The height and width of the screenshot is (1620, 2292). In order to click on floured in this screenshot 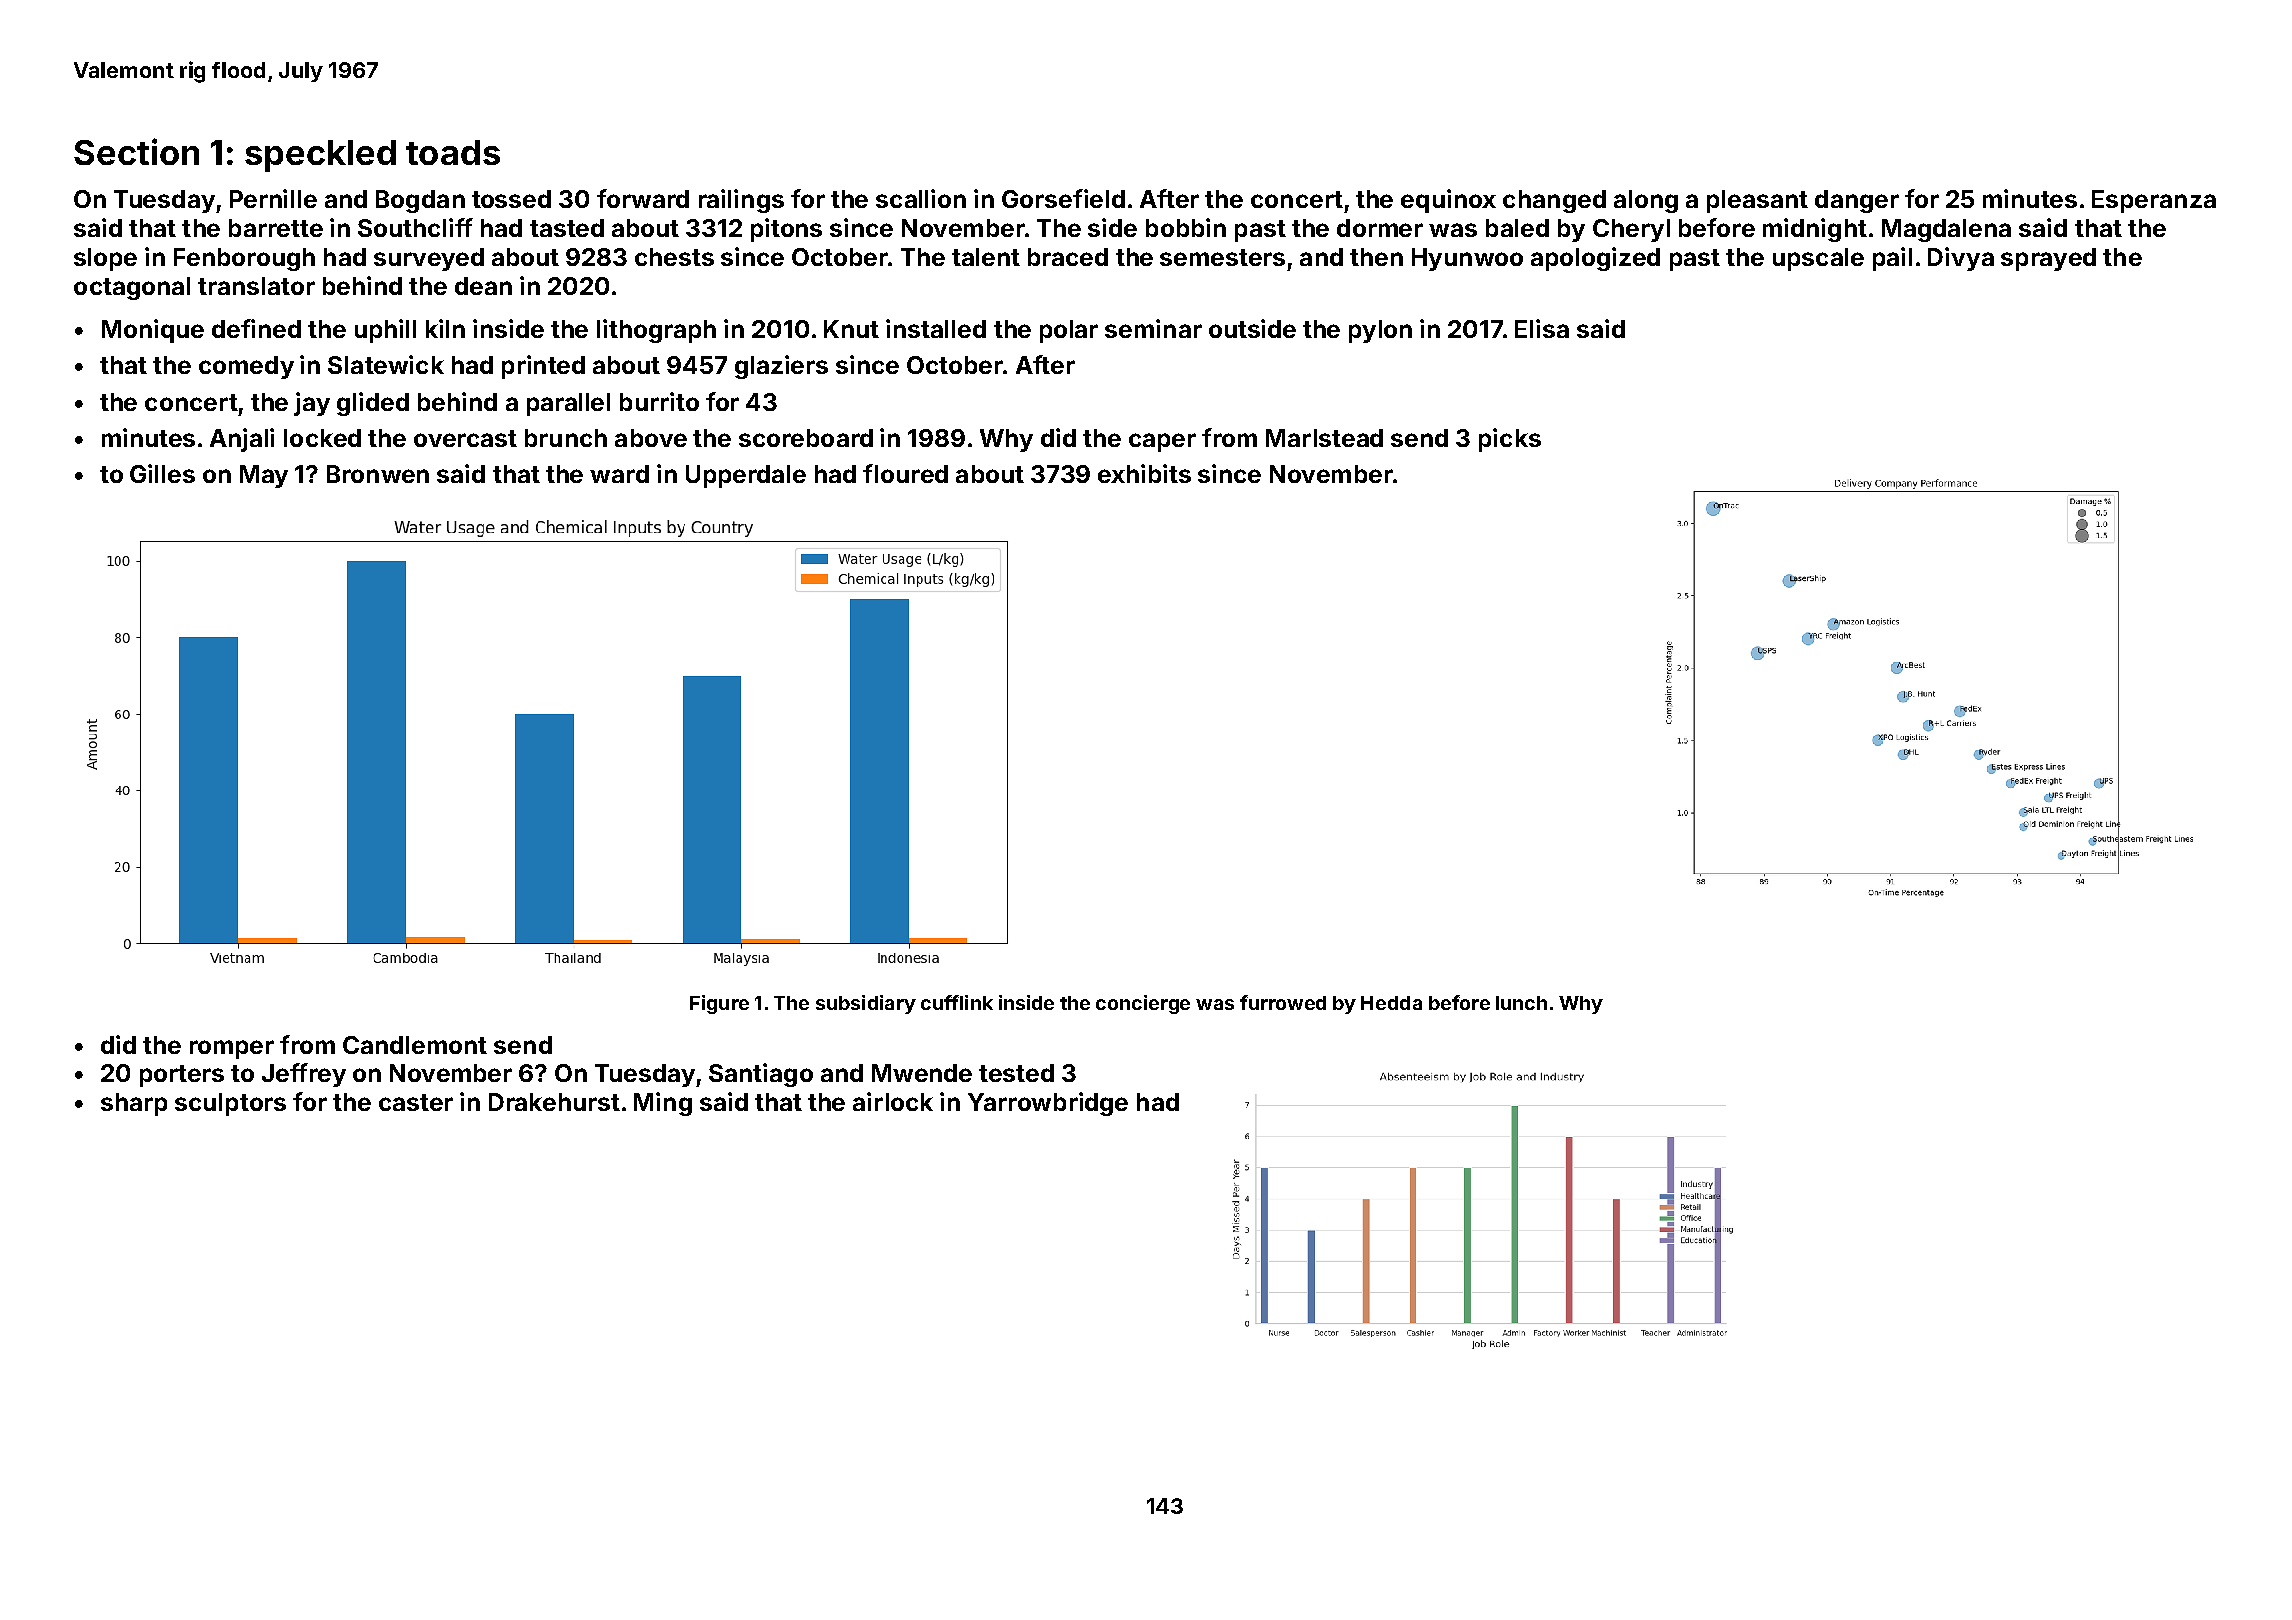, I will do `click(905, 473)`.
